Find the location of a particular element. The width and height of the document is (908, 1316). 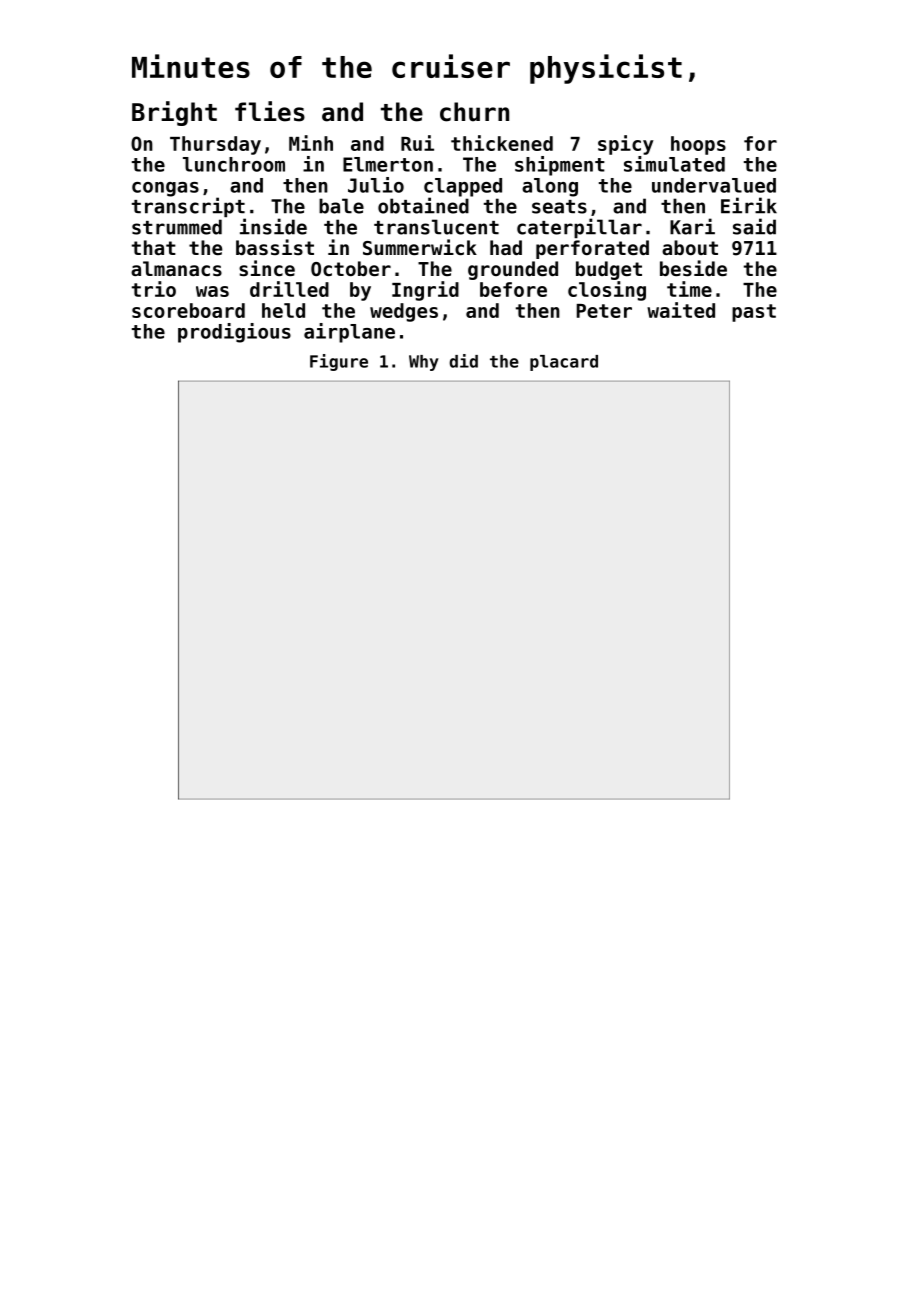

lunchroom is located at coordinates (234, 164).
